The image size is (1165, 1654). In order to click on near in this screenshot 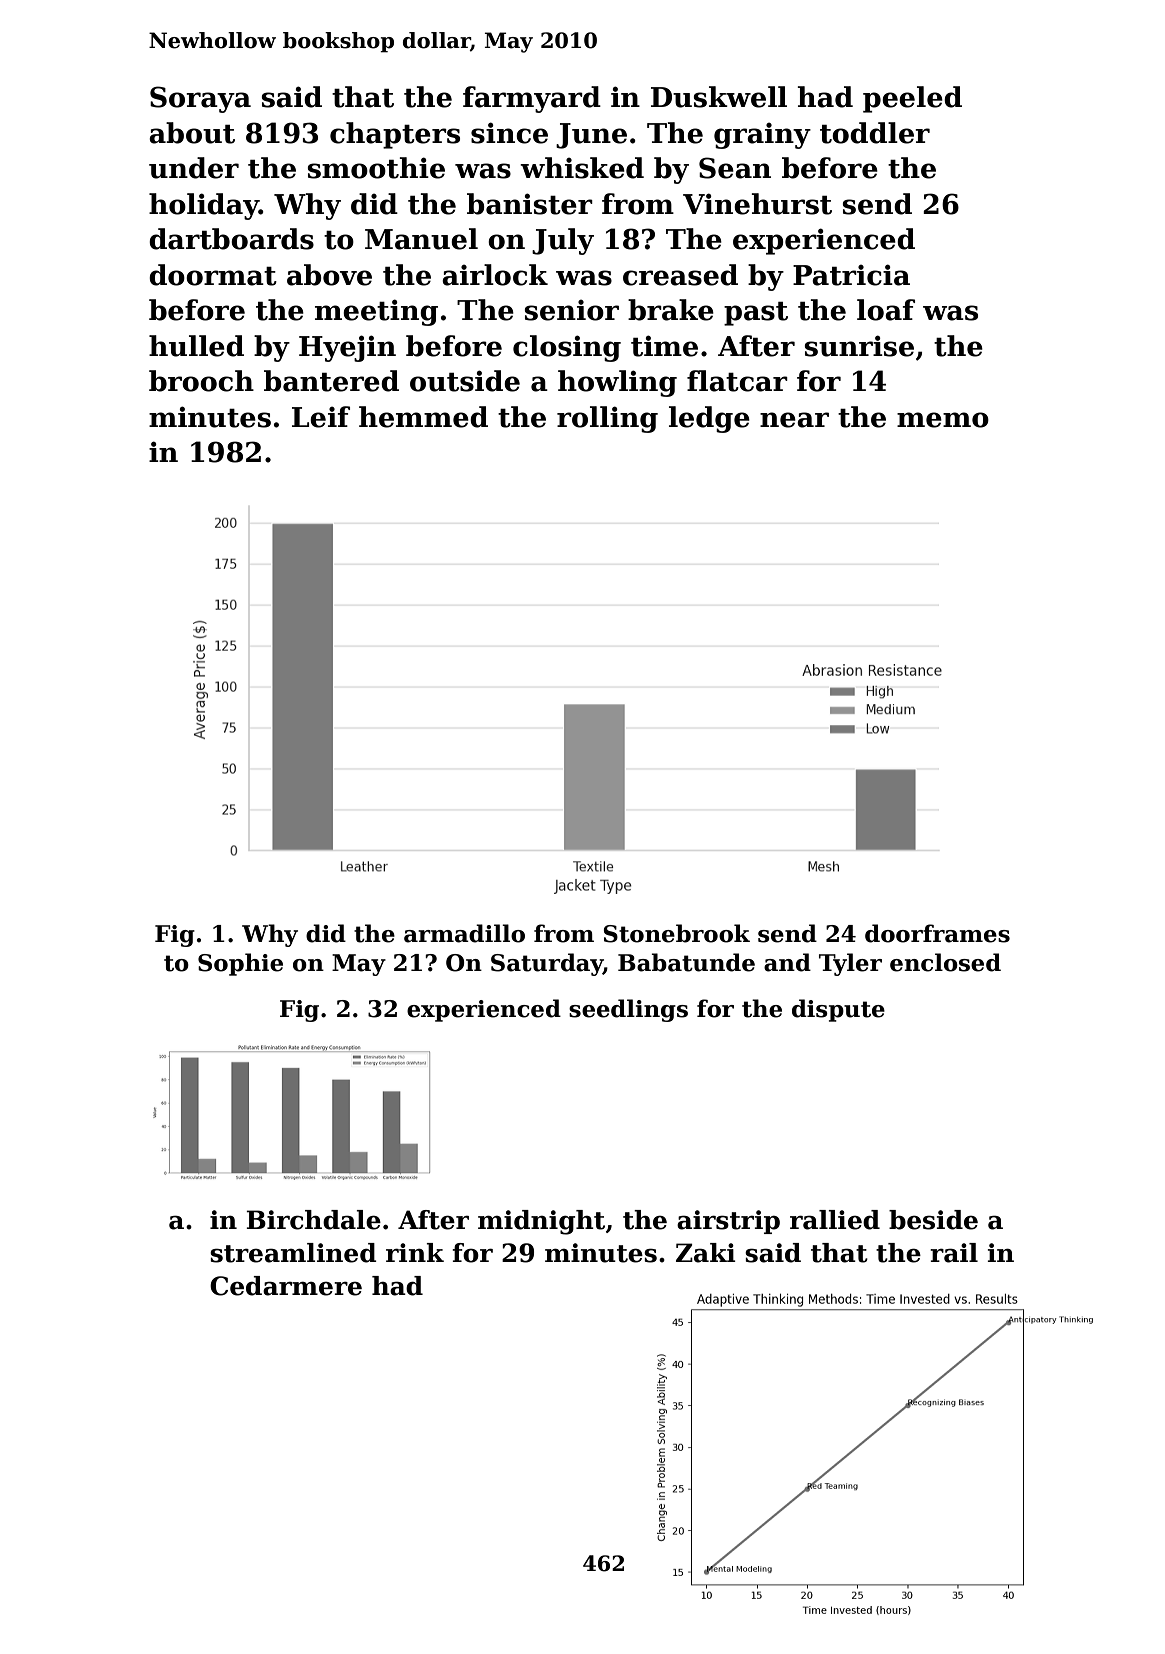, I will do `click(794, 420)`.
